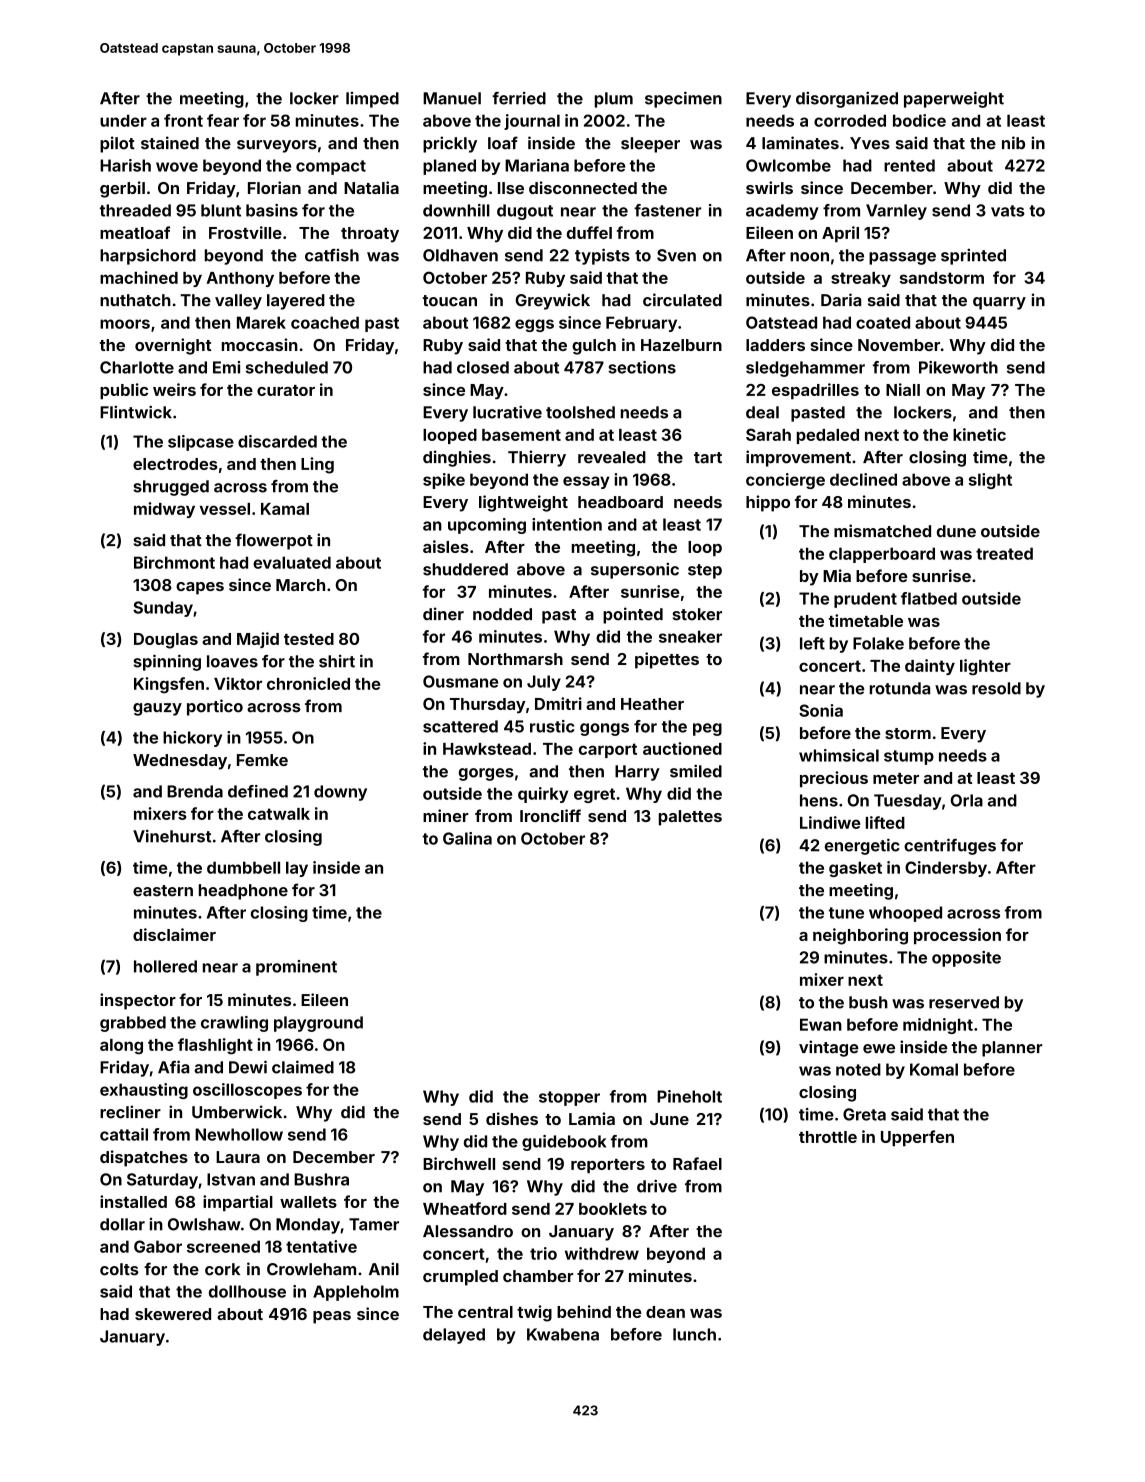 Image resolution: width=1145 pixels, height=1482 pixels. Describe the element at coordinates (847, 99) in the image. I see `disorganized` at that location.
